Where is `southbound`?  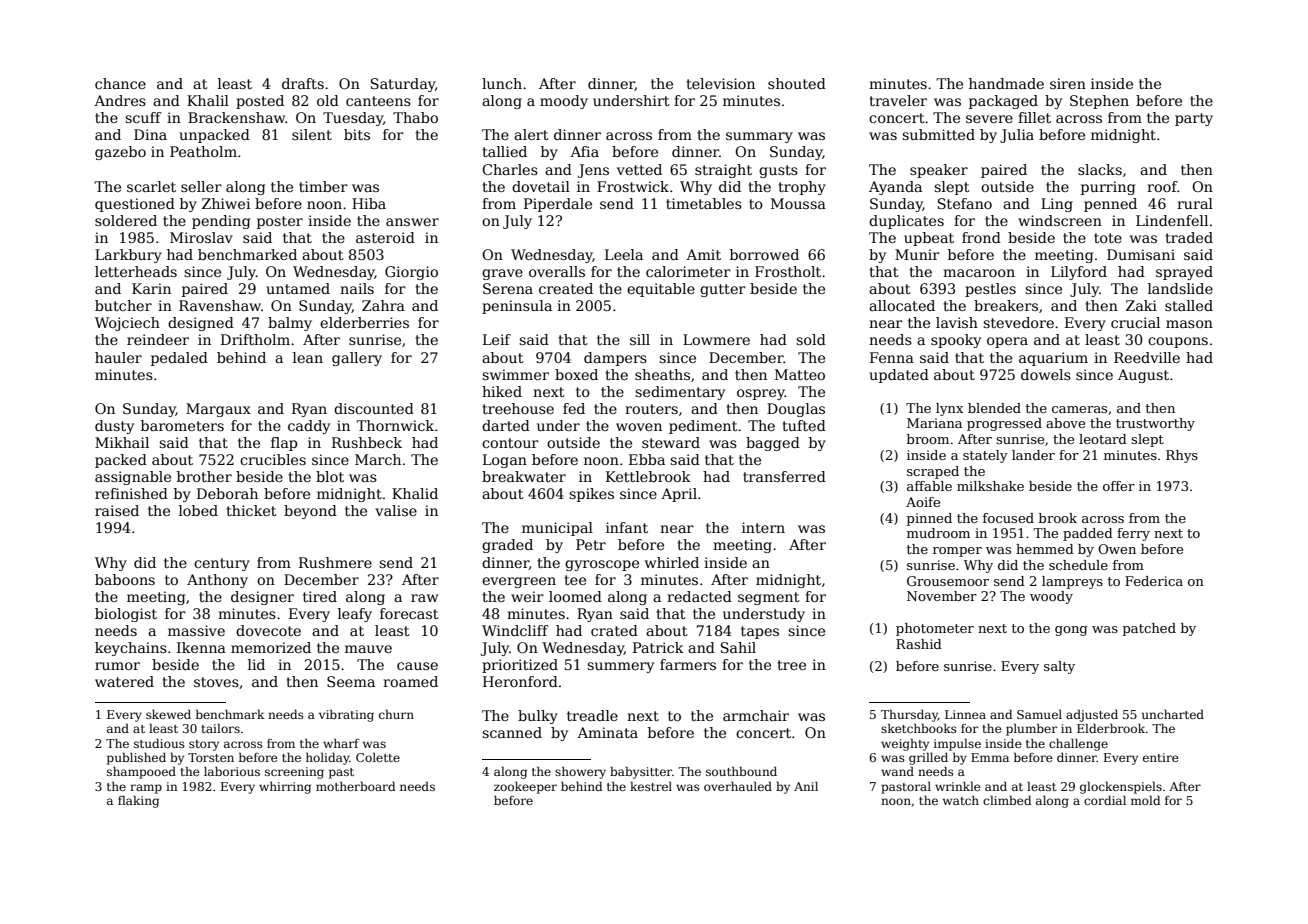 southbound is located at coordinates (741, 771).
